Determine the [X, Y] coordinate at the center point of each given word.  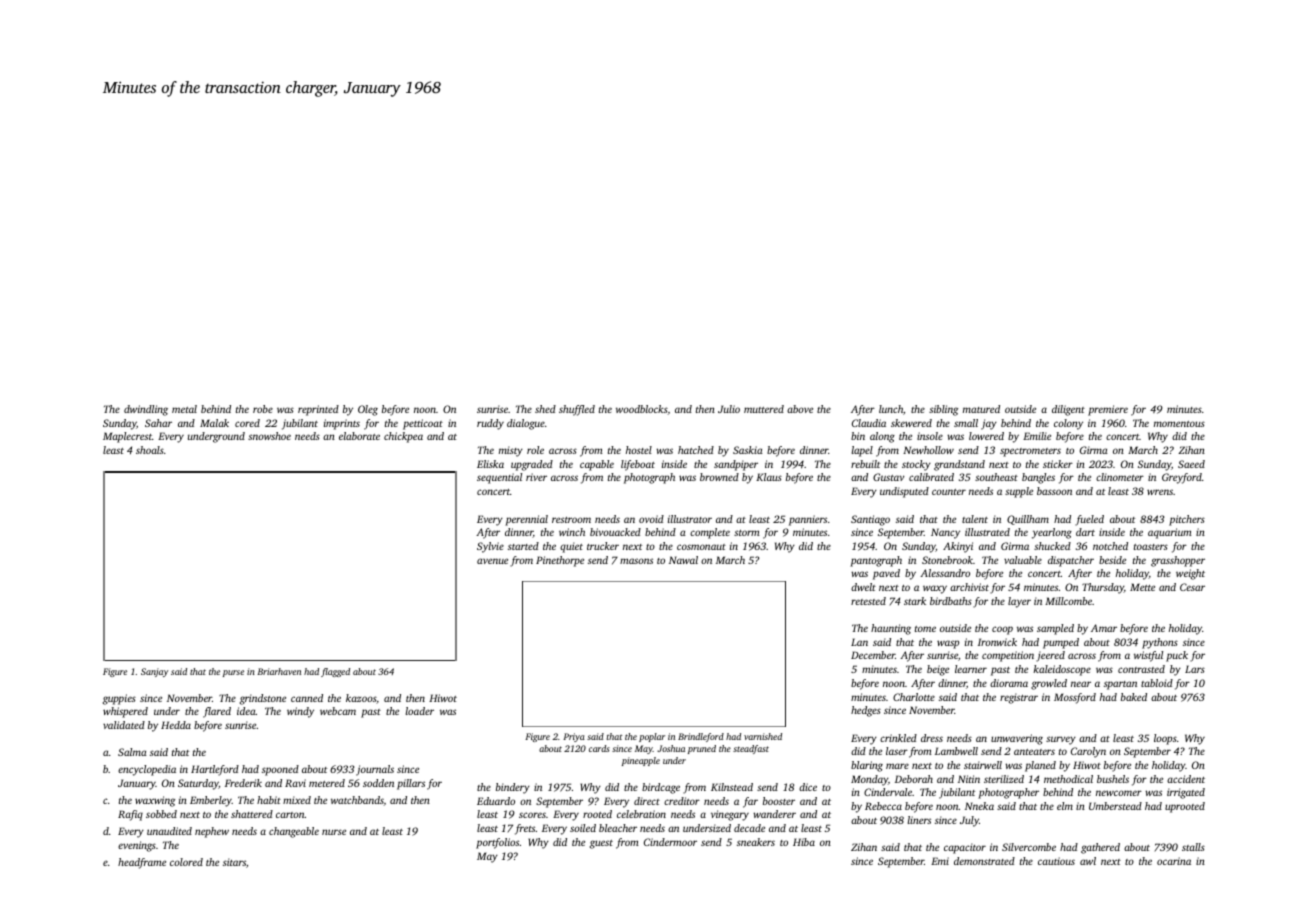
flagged [335, 672]
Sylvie [490, 547]
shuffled [577, 410]
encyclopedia [147, 770]
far [750, 802]
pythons [1160, 643]
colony [1068, 424]
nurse [334, 832]
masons [636, 561]
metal [184, 409]
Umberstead [1115, 806]
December [873, 655]
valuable [1023, 560]
